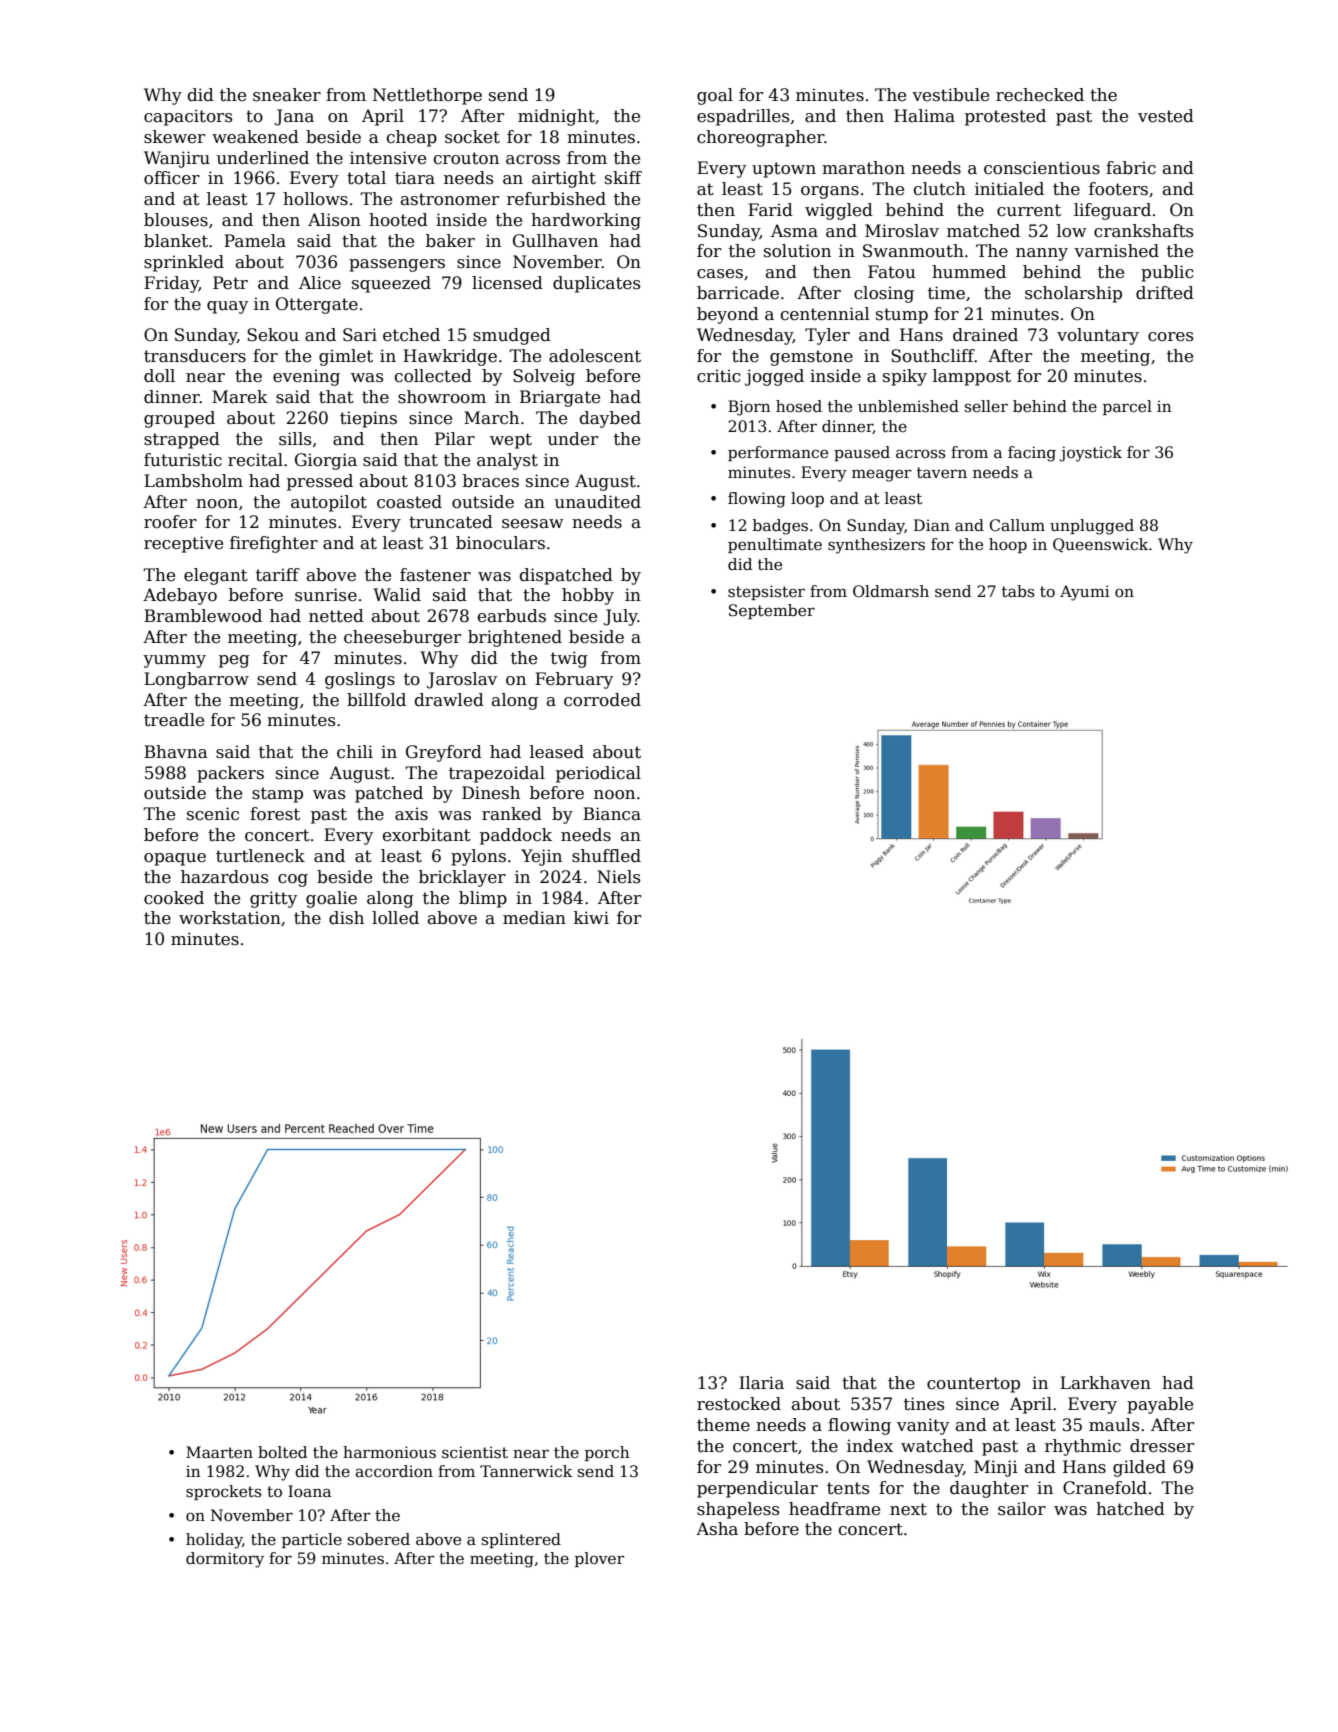  Describe the element at coordinates (766, 592) in the screenshot. I see `stepsister` at that location.
